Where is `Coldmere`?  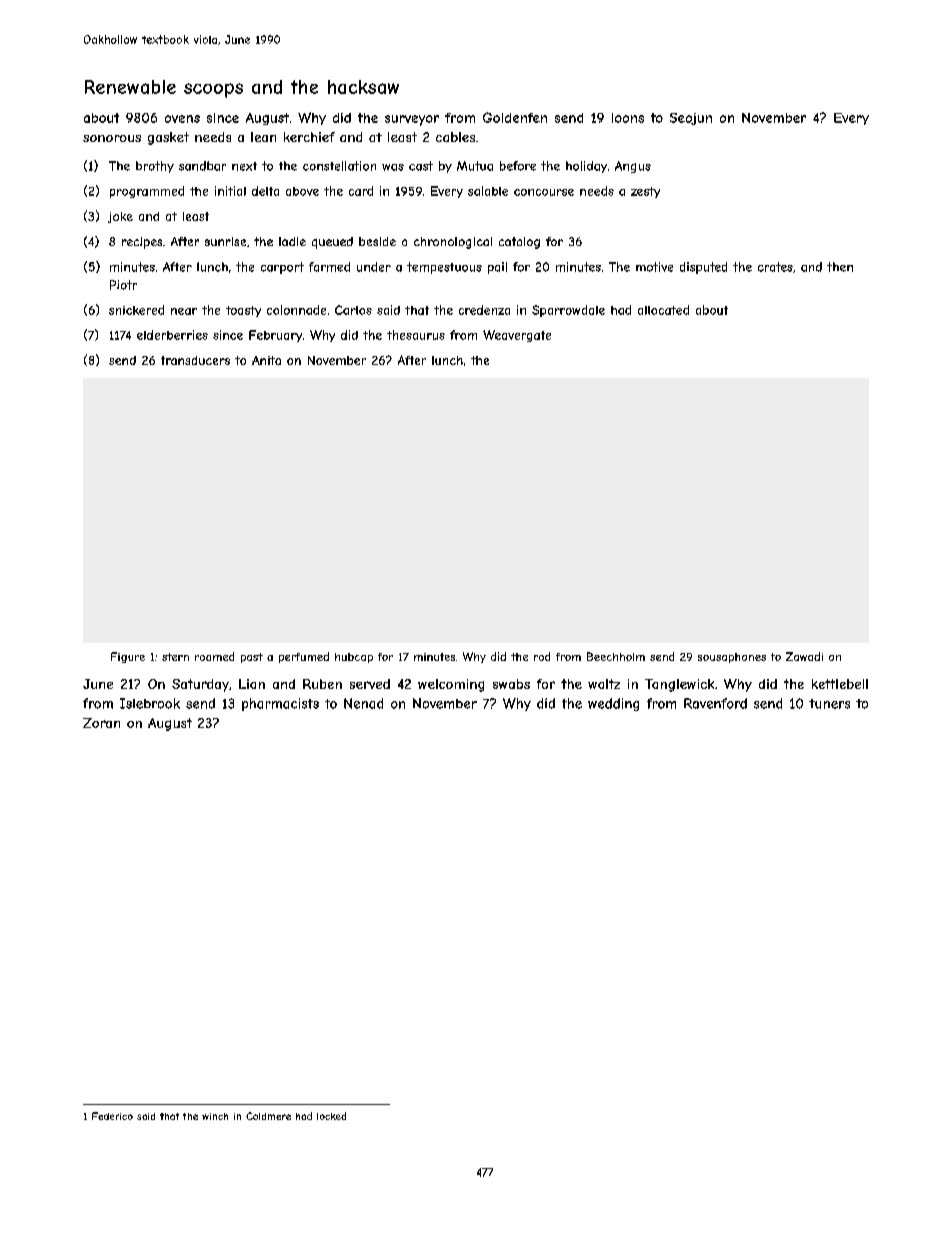
Coldmere is located at coordinates (268, 1116).
